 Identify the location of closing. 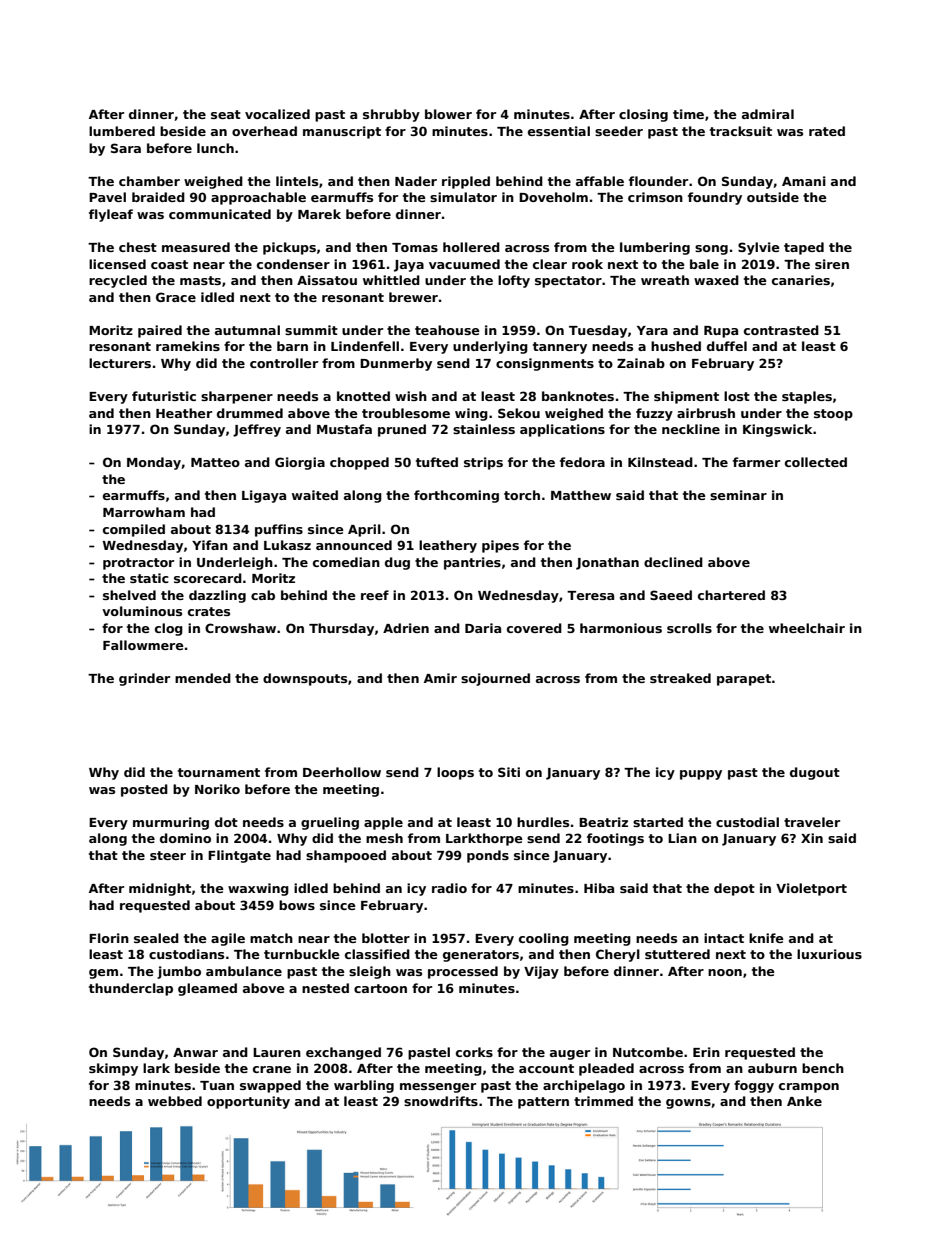
(643, 115).
